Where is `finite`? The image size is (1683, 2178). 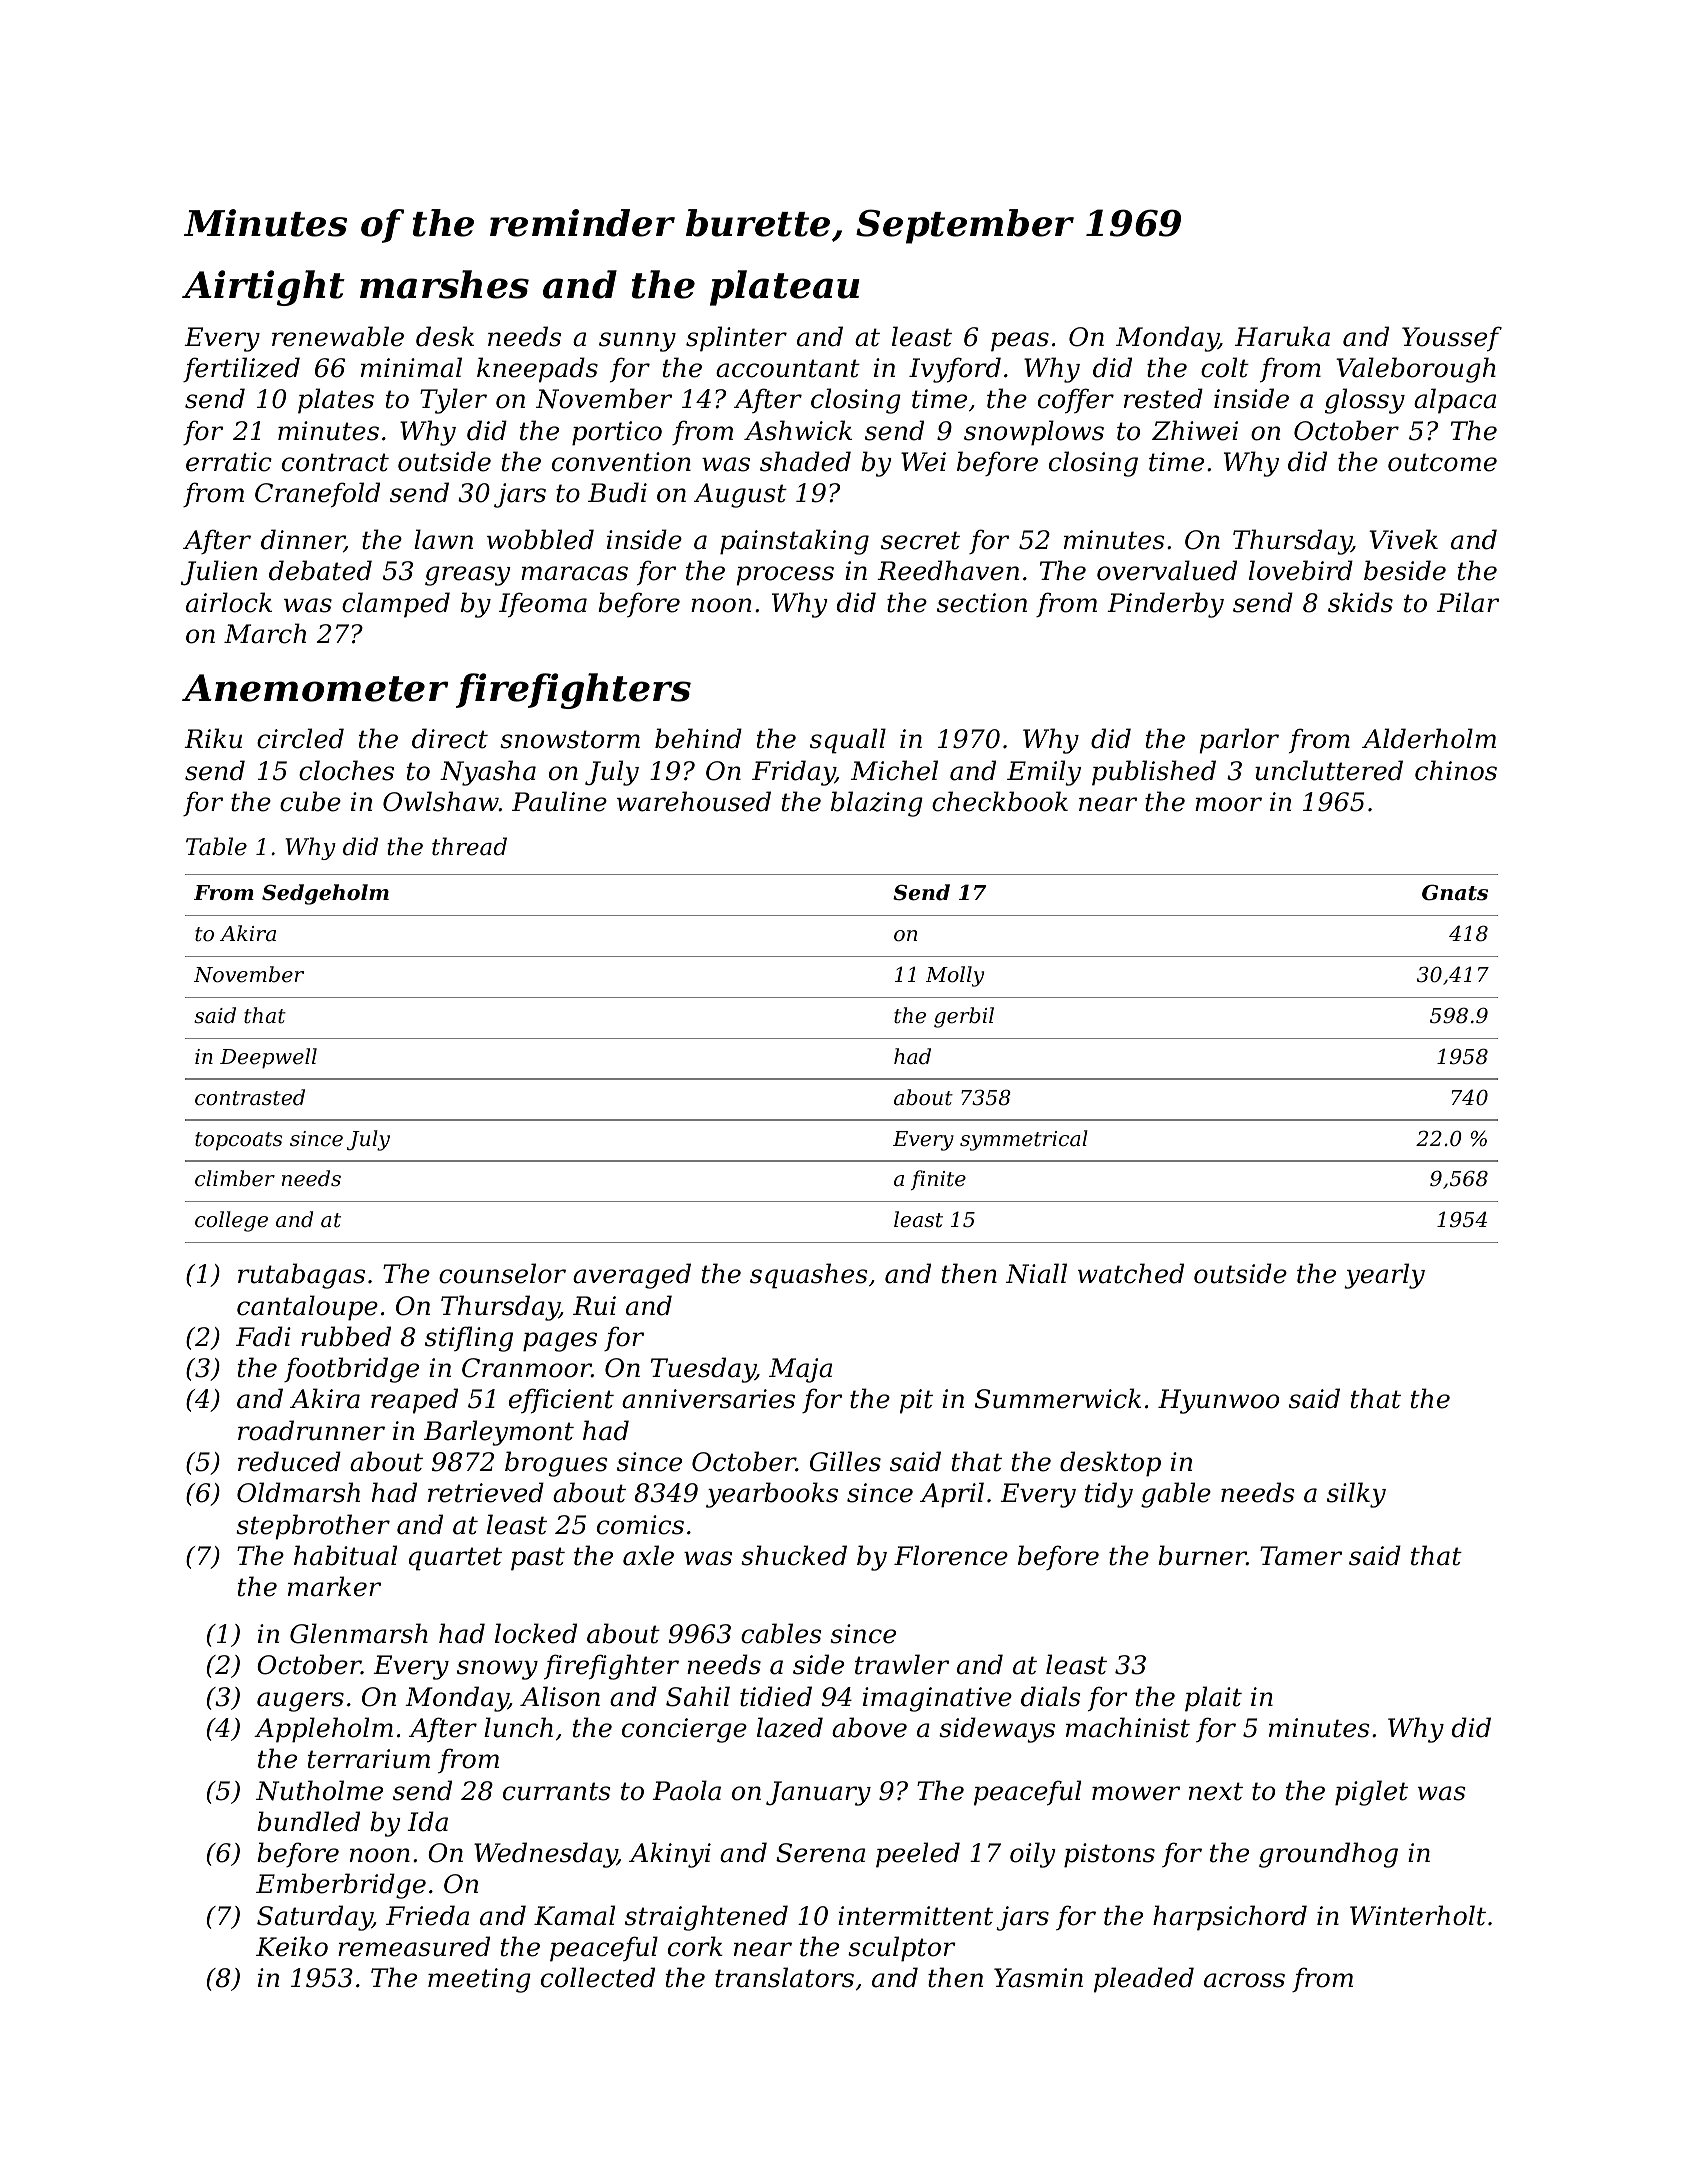
finite is located at coordinates (938, 1180).
